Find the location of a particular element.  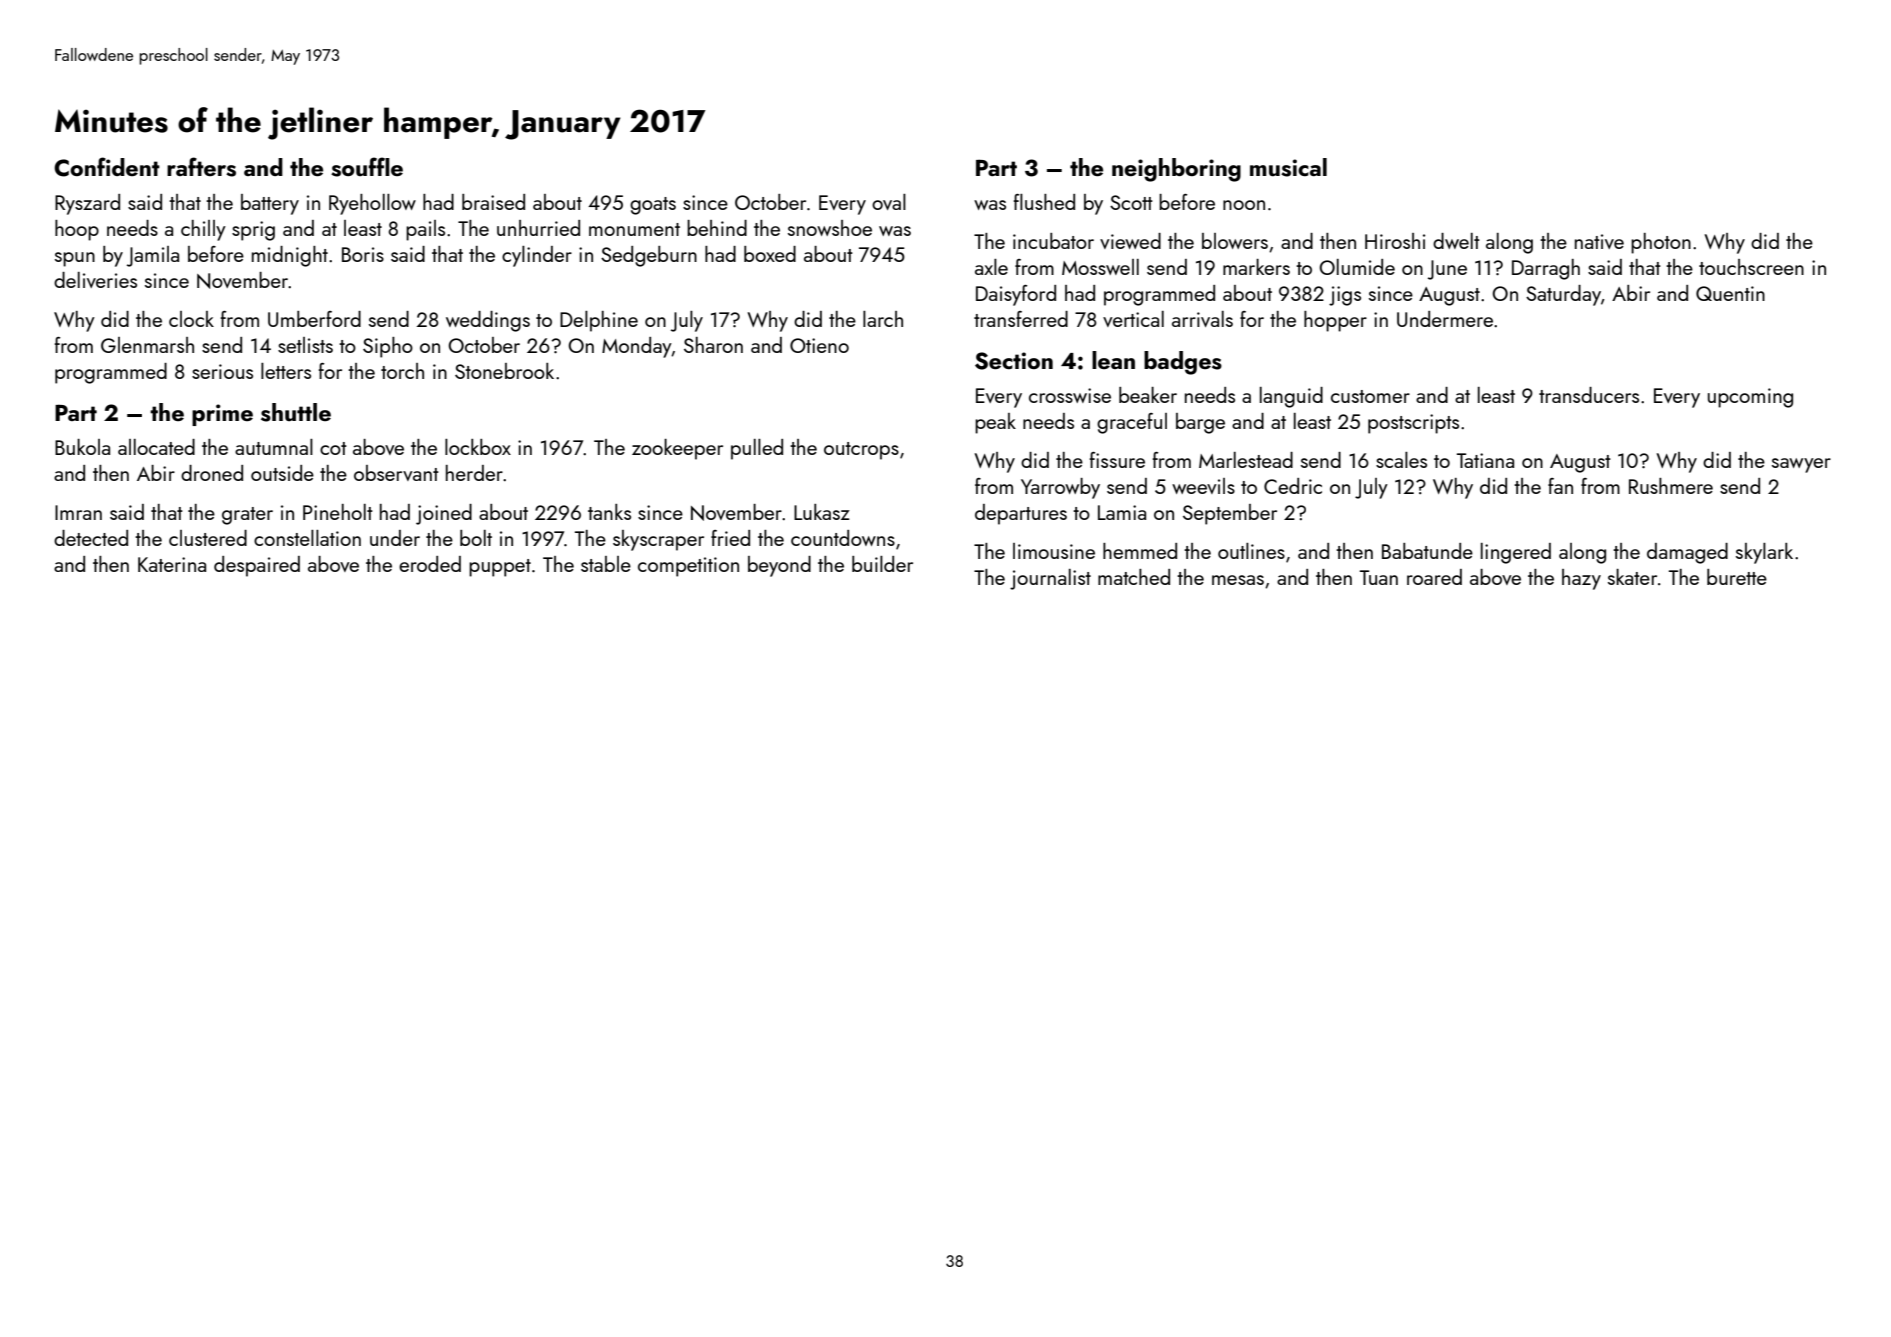

souffle is located at coordinates (367, 167).
